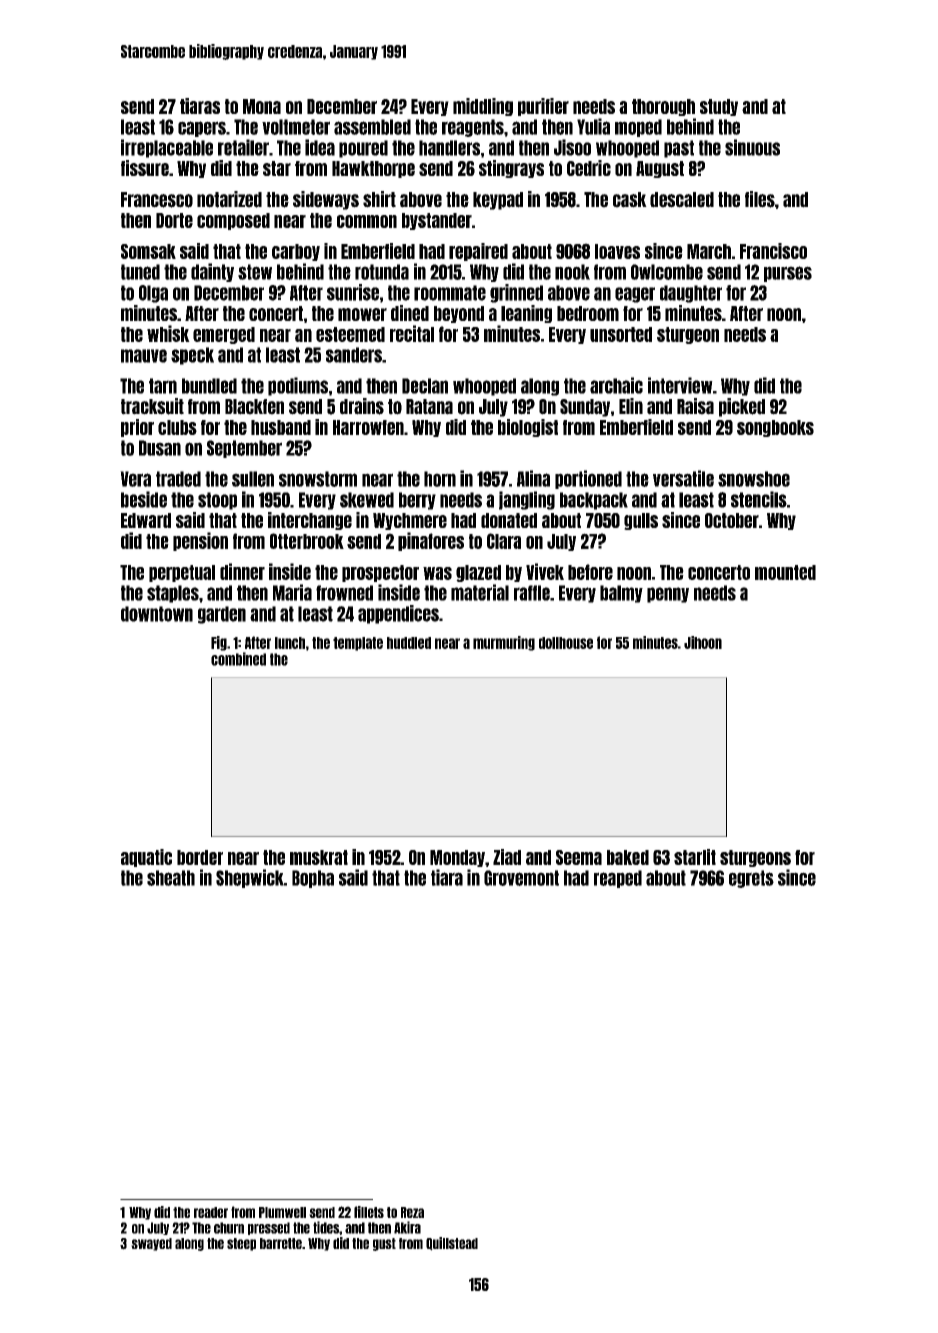 This screenshot has height=1333, width=938. Describe the element at coordinates (751, 879) in the screenshot. I see `egrets` at that location.
